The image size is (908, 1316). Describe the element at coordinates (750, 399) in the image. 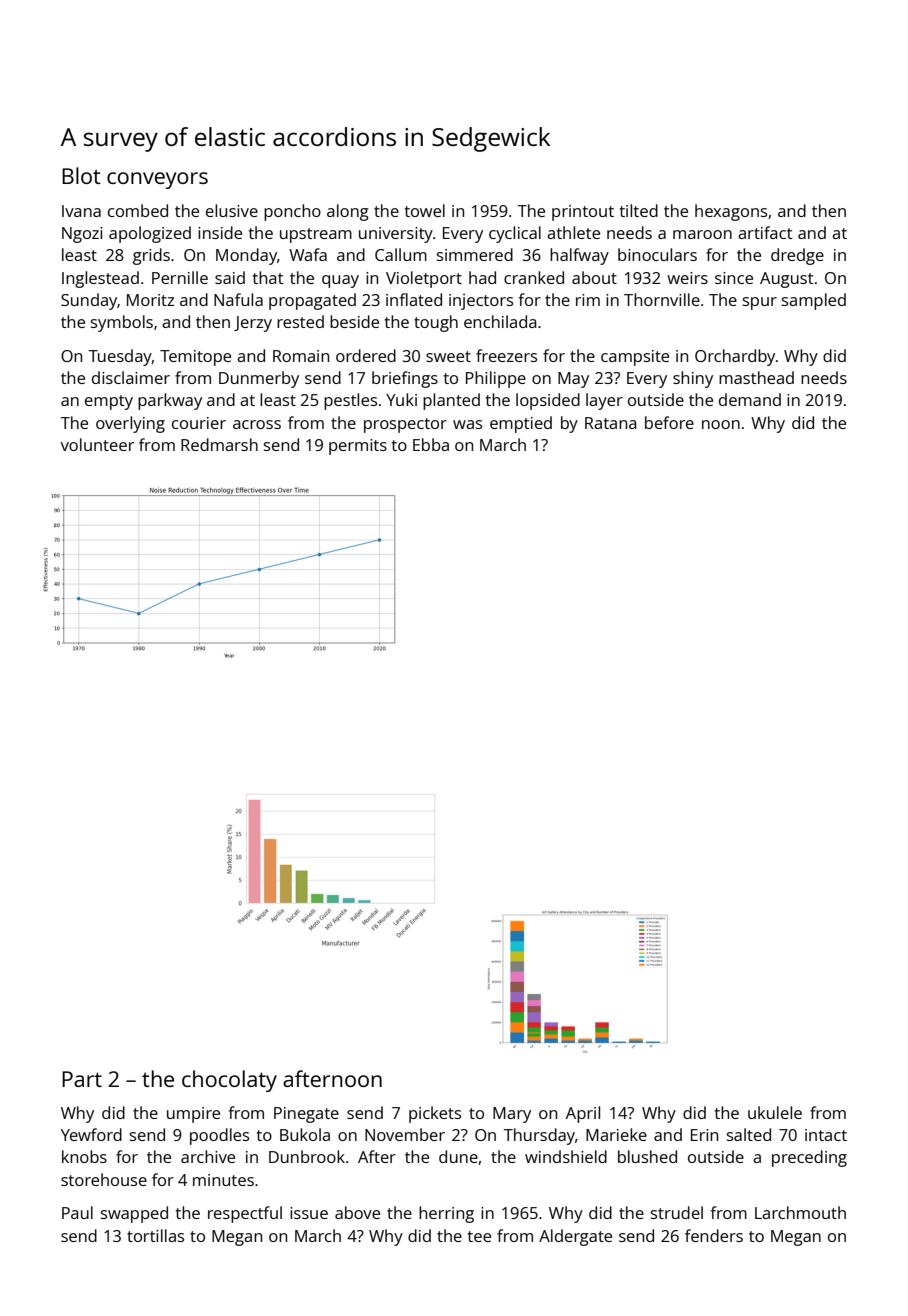

I see `demand` at that location.
